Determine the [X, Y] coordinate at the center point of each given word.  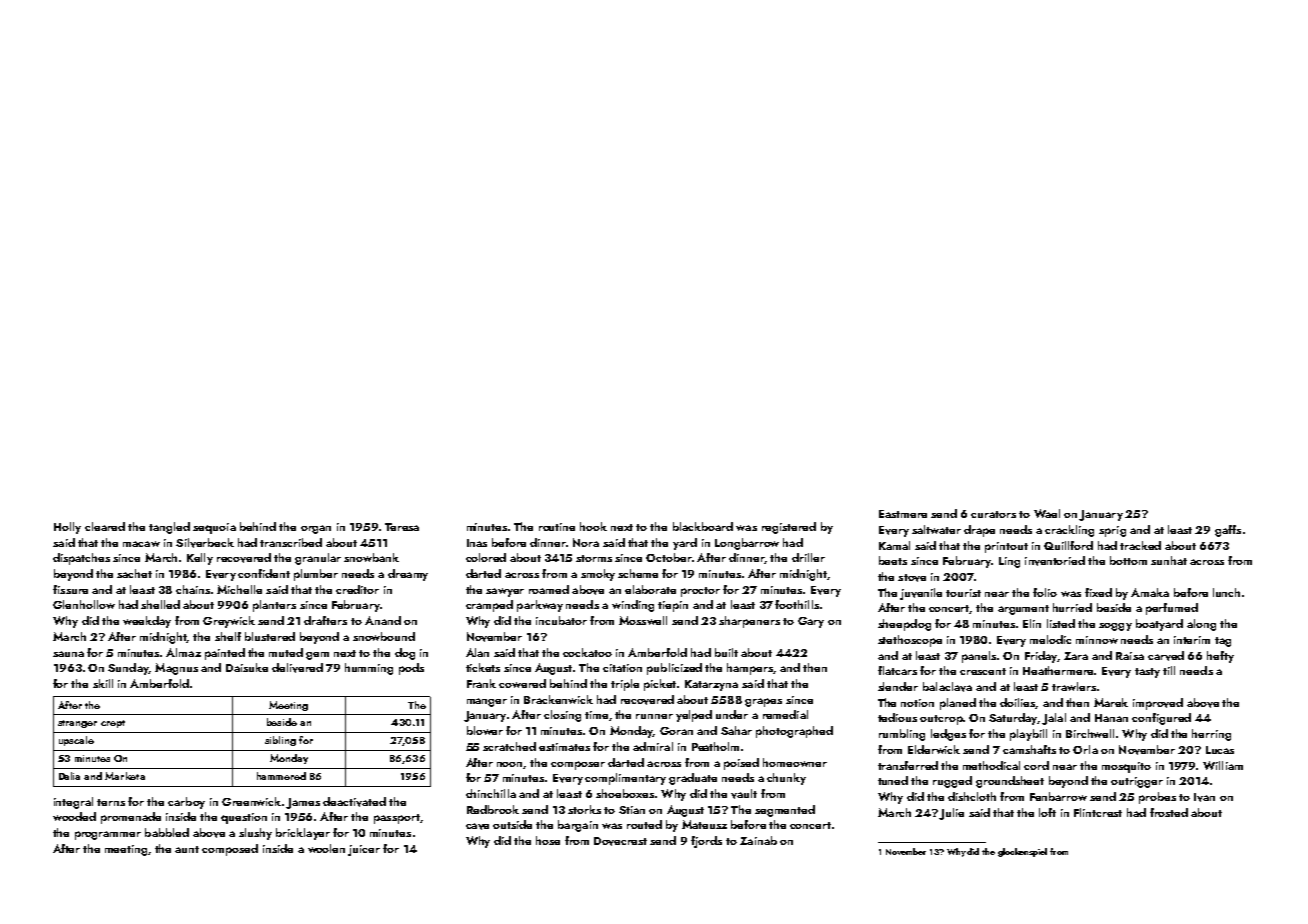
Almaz [183, 652]
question [244, 818]
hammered [281, 776]
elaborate [650, 589]
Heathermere [1058, 670]
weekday [147, 622]
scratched [509, 746]
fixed [1098, 592]
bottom [1128, 560]
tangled [169, 528]
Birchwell [1090, 733]
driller [808, 557]
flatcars [897, 670]
